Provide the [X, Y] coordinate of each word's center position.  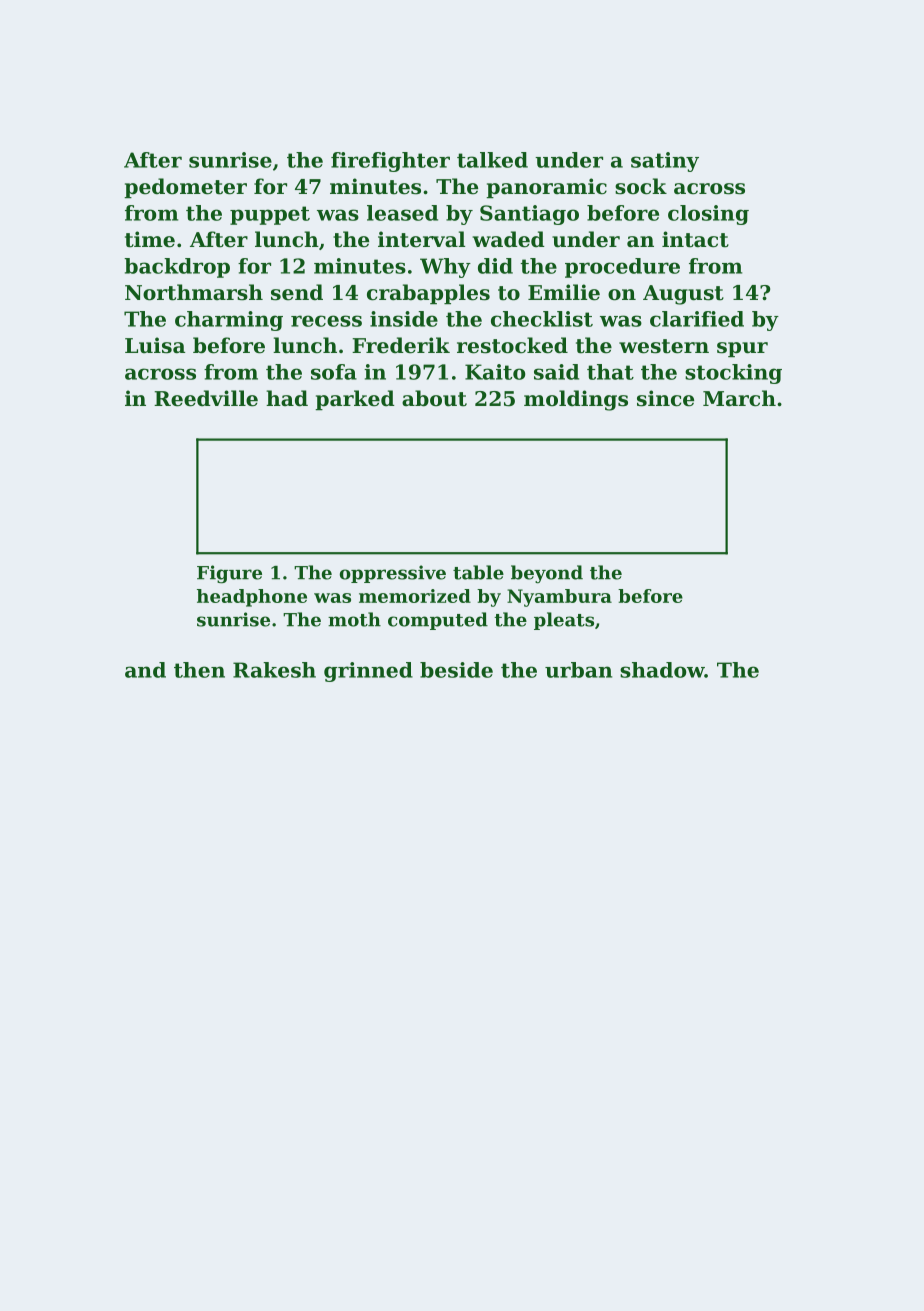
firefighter [390, 162]
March [739, 398]
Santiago [529, 215]
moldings [576, 400]
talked [492, 160]
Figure [229, 574]
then [199, 670]
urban [578, 670]
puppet [270, 215]
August [683, 295]
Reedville [206, 398]
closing [708, 215]
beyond [547, 574]
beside [456, 670]
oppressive [393, 574]
